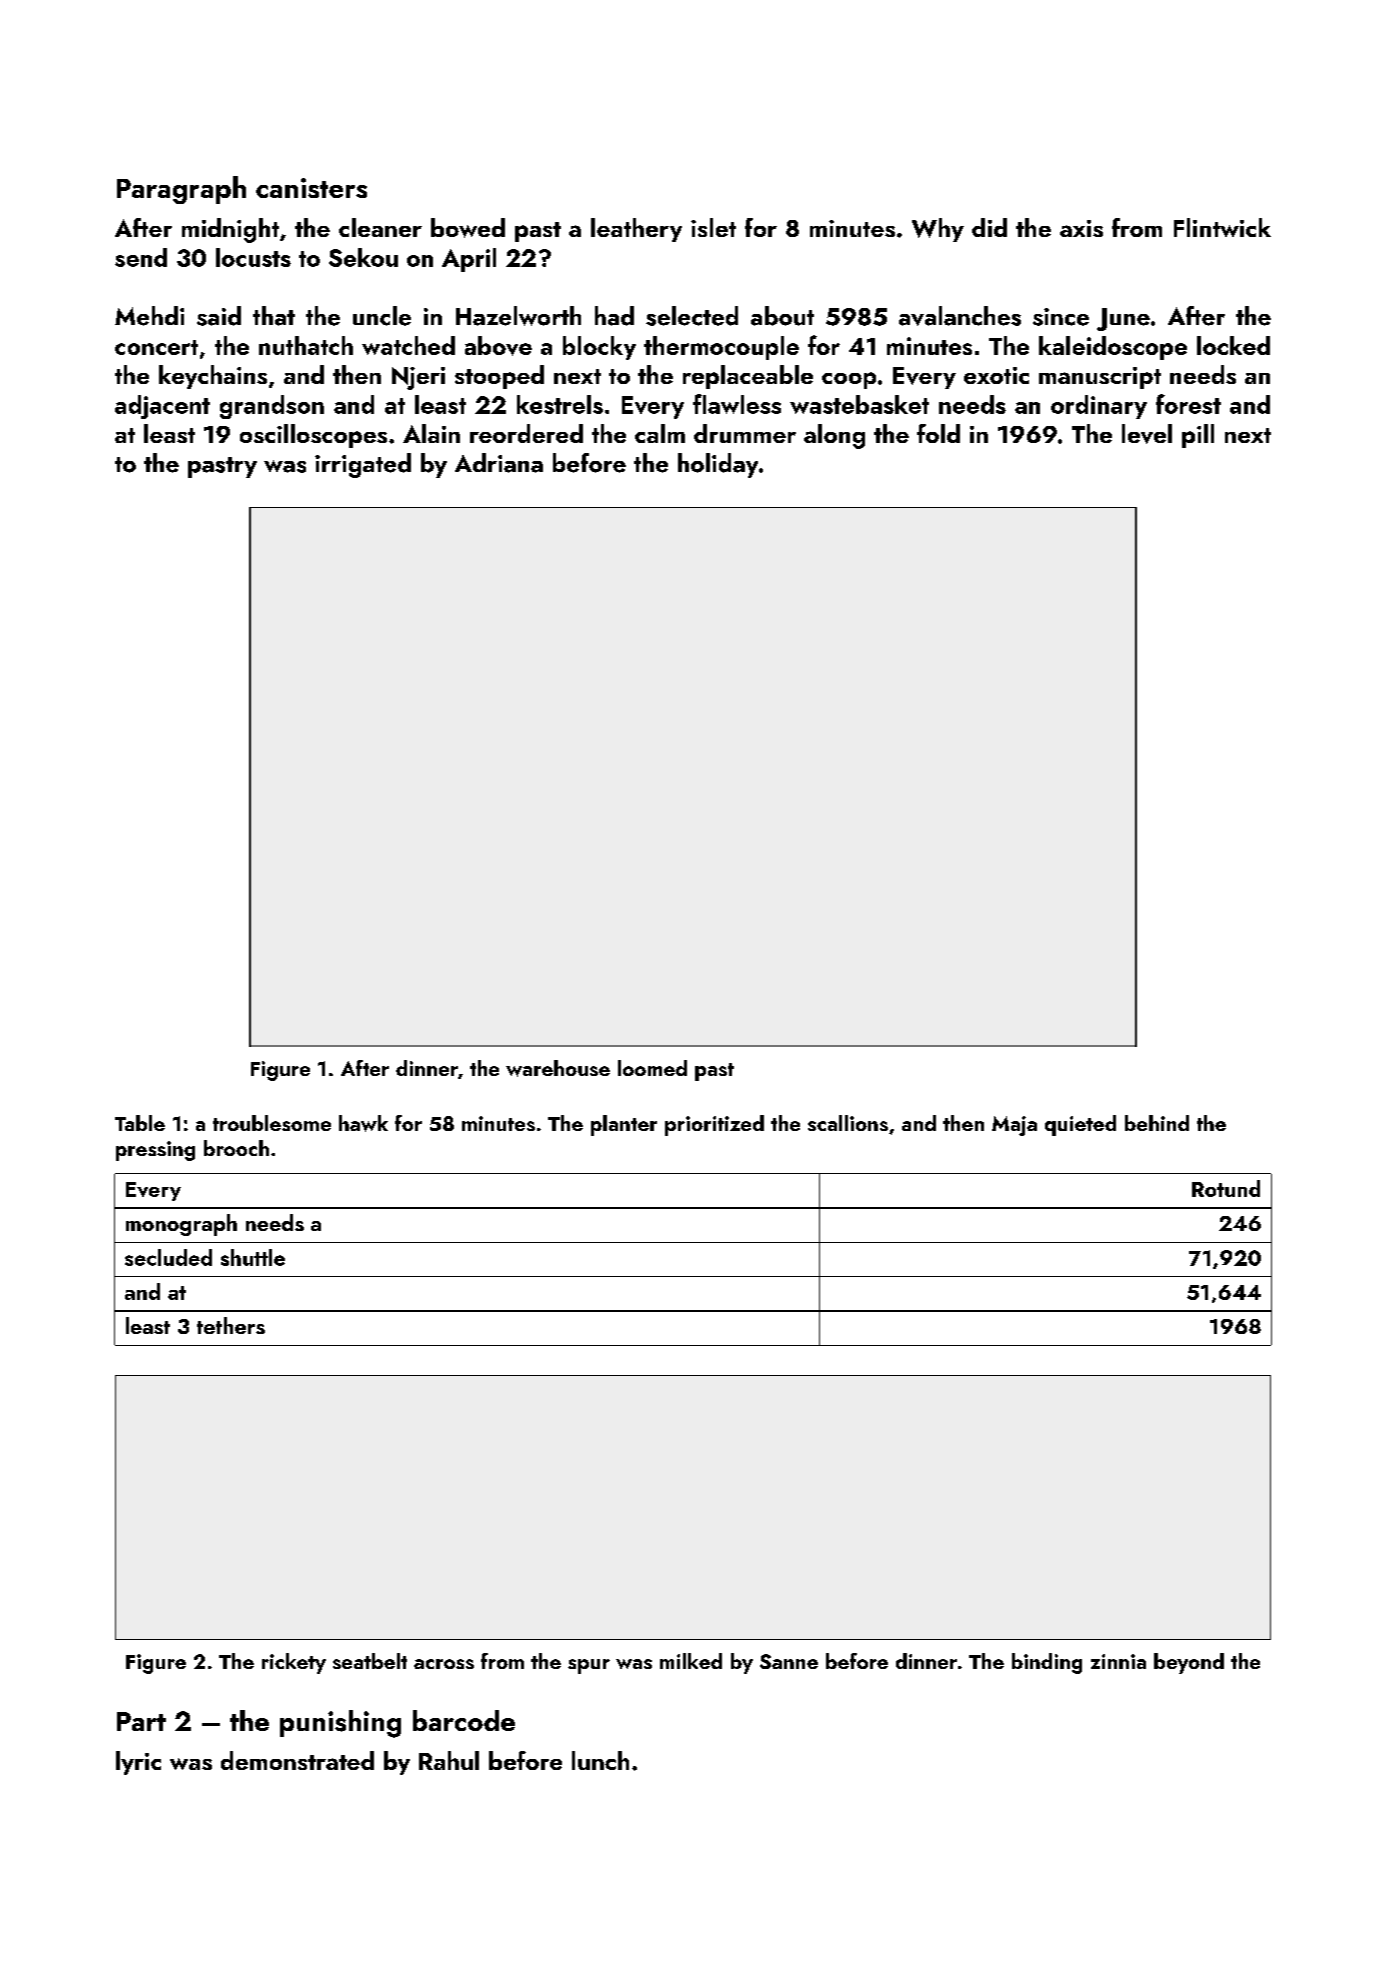 The image size is (1386, 1969). I want to click on rickety, so click(294, 1663).
